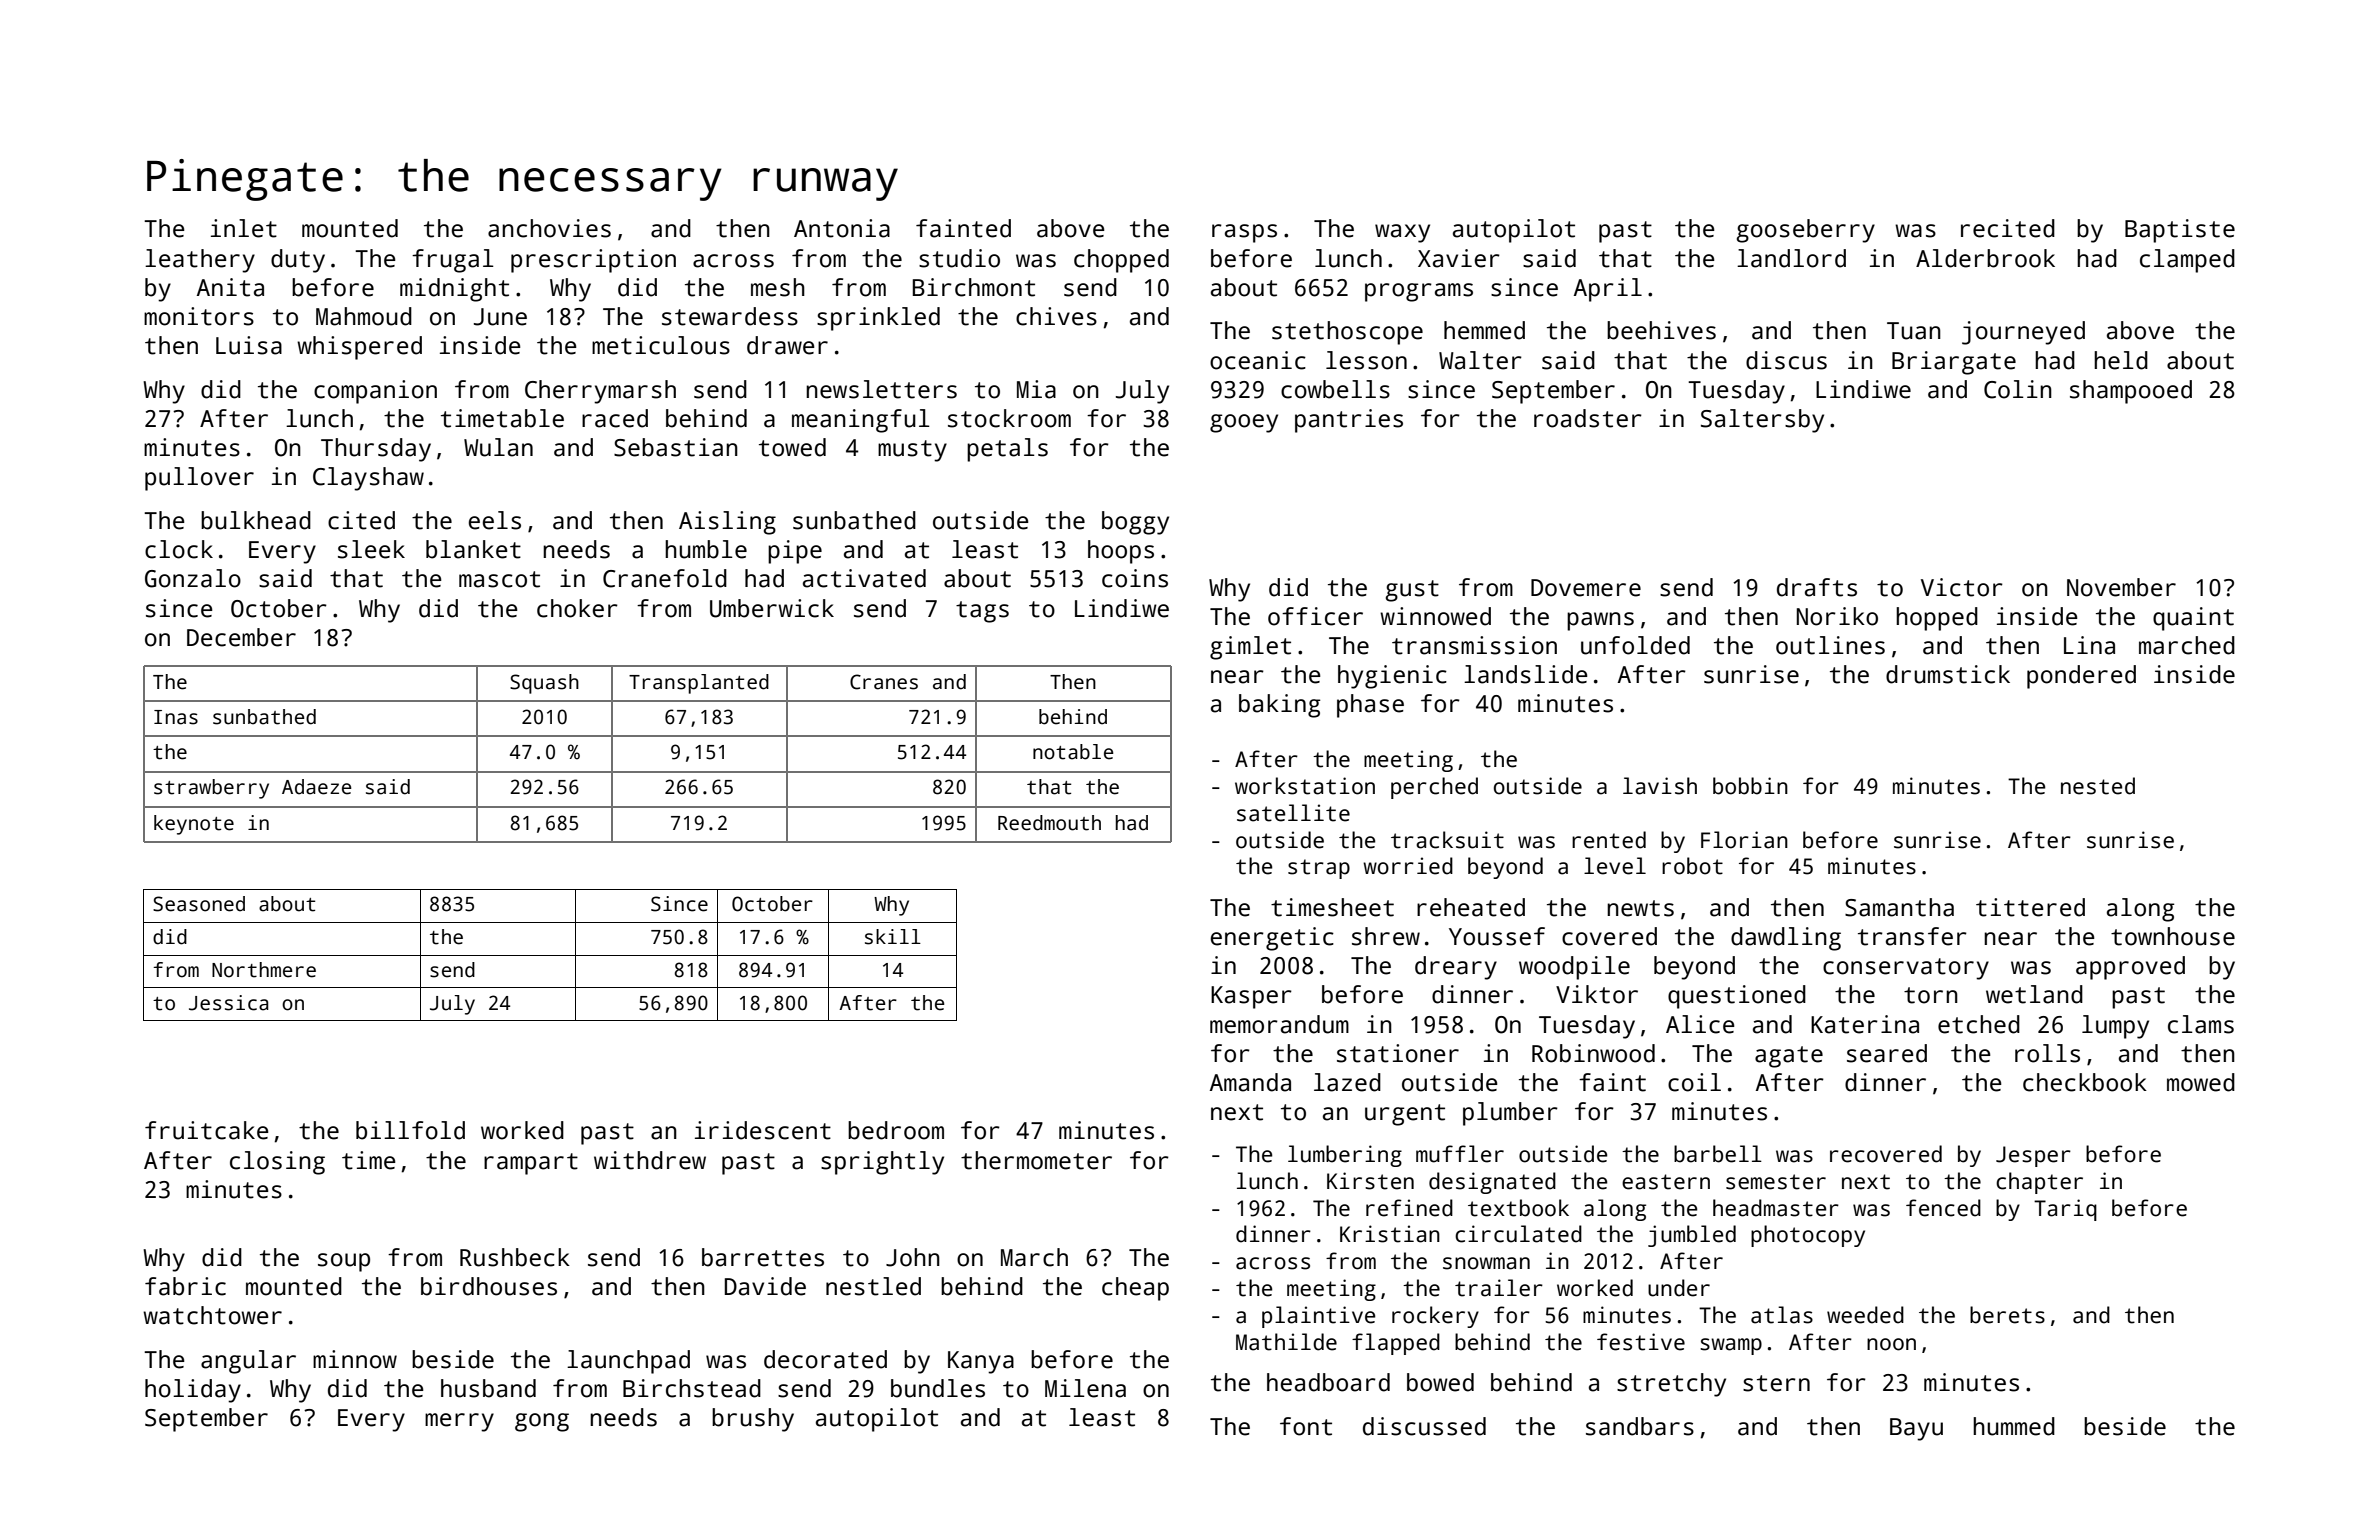 The image size is (2380, 1540). What do you see at coordinates (1135, 523) in the image?
I see `boggy` at bounding box center [1135, 523].
